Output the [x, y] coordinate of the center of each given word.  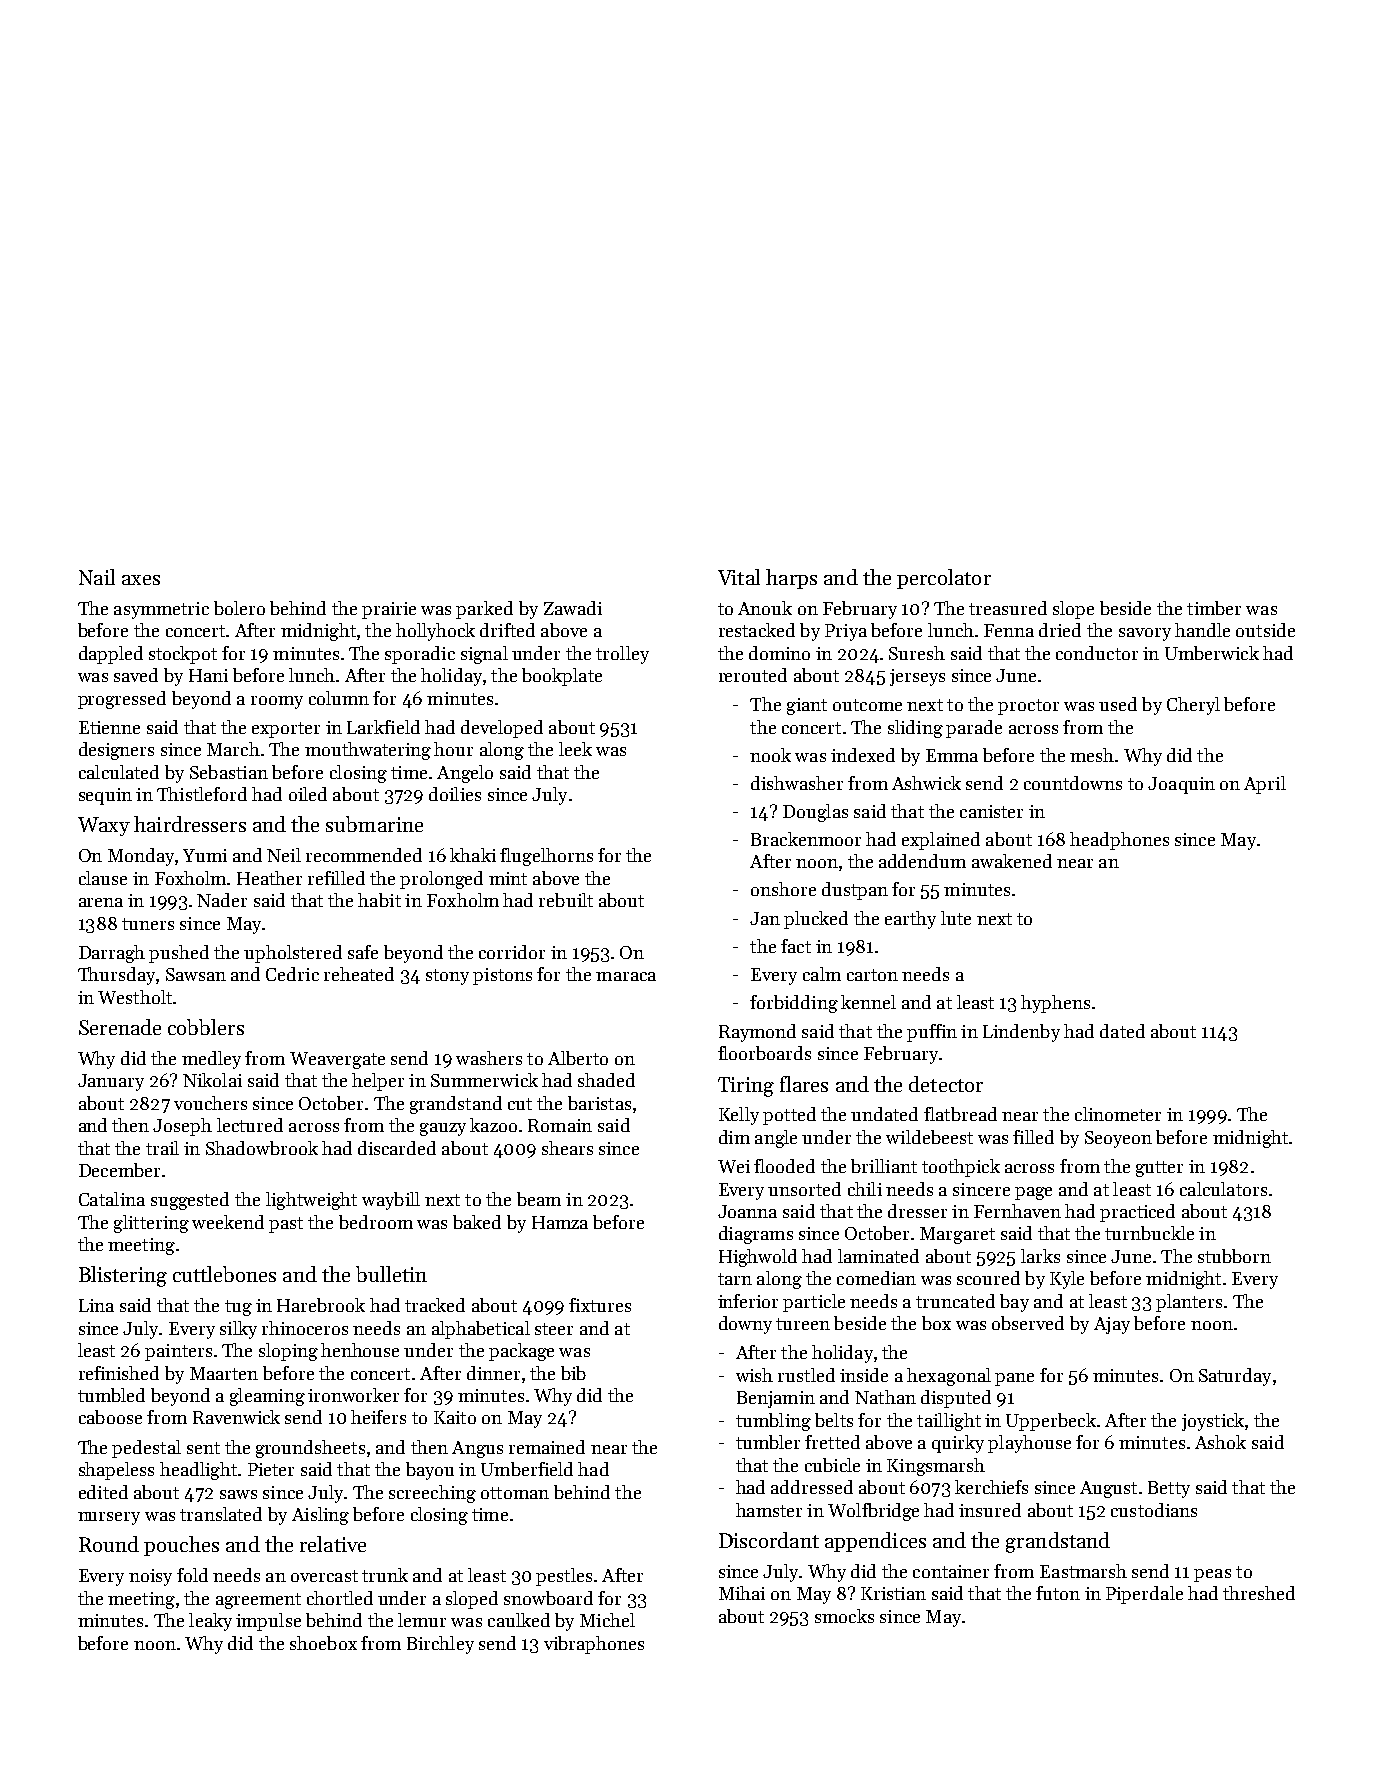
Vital [739, 577]
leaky [210, 1622]
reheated [359, 974]
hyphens [1055, 1004]
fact [796, 946]
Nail [97, 577]
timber [1214, 608]
